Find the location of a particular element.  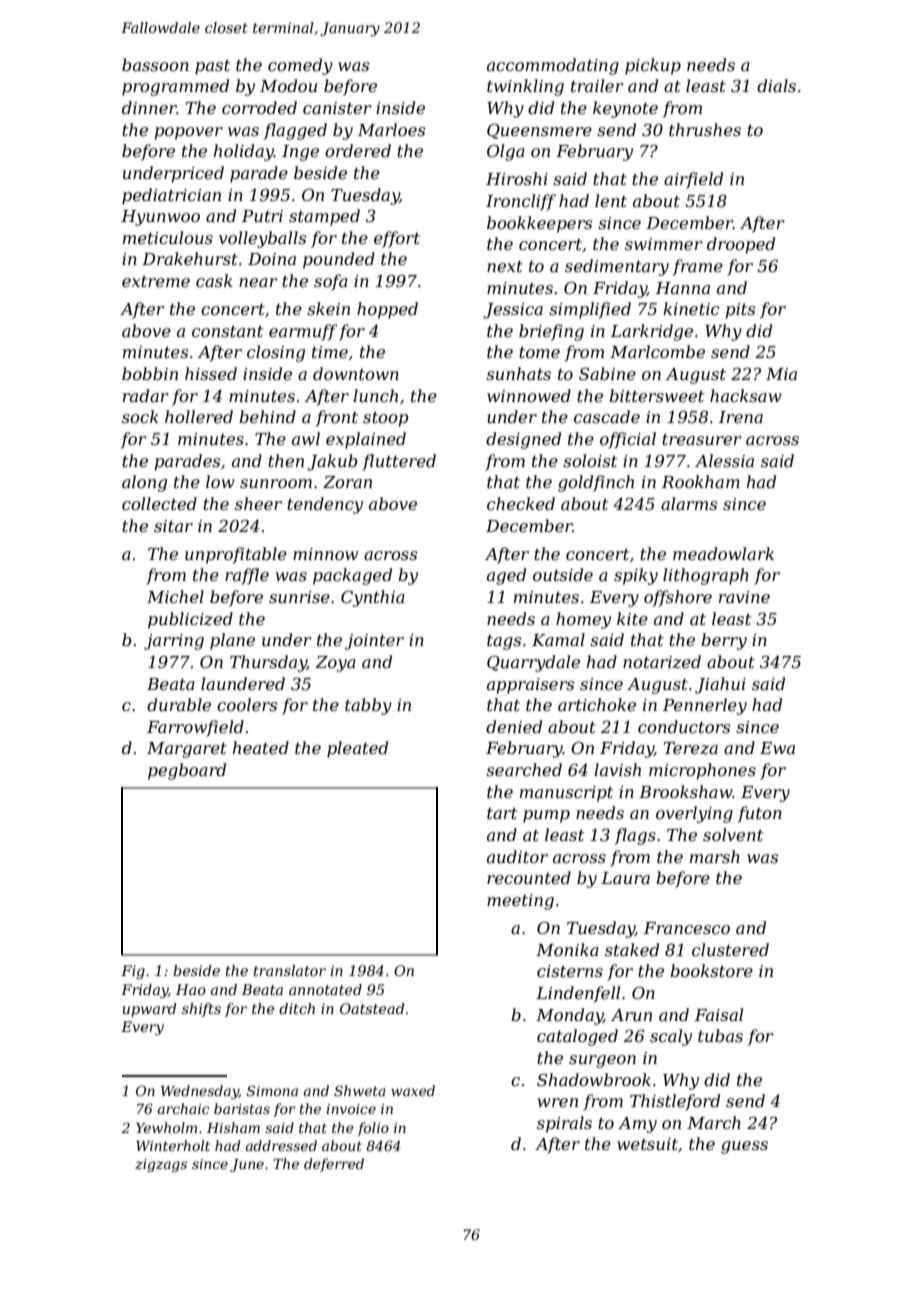

guess is located at coordinates (744, 1147).
